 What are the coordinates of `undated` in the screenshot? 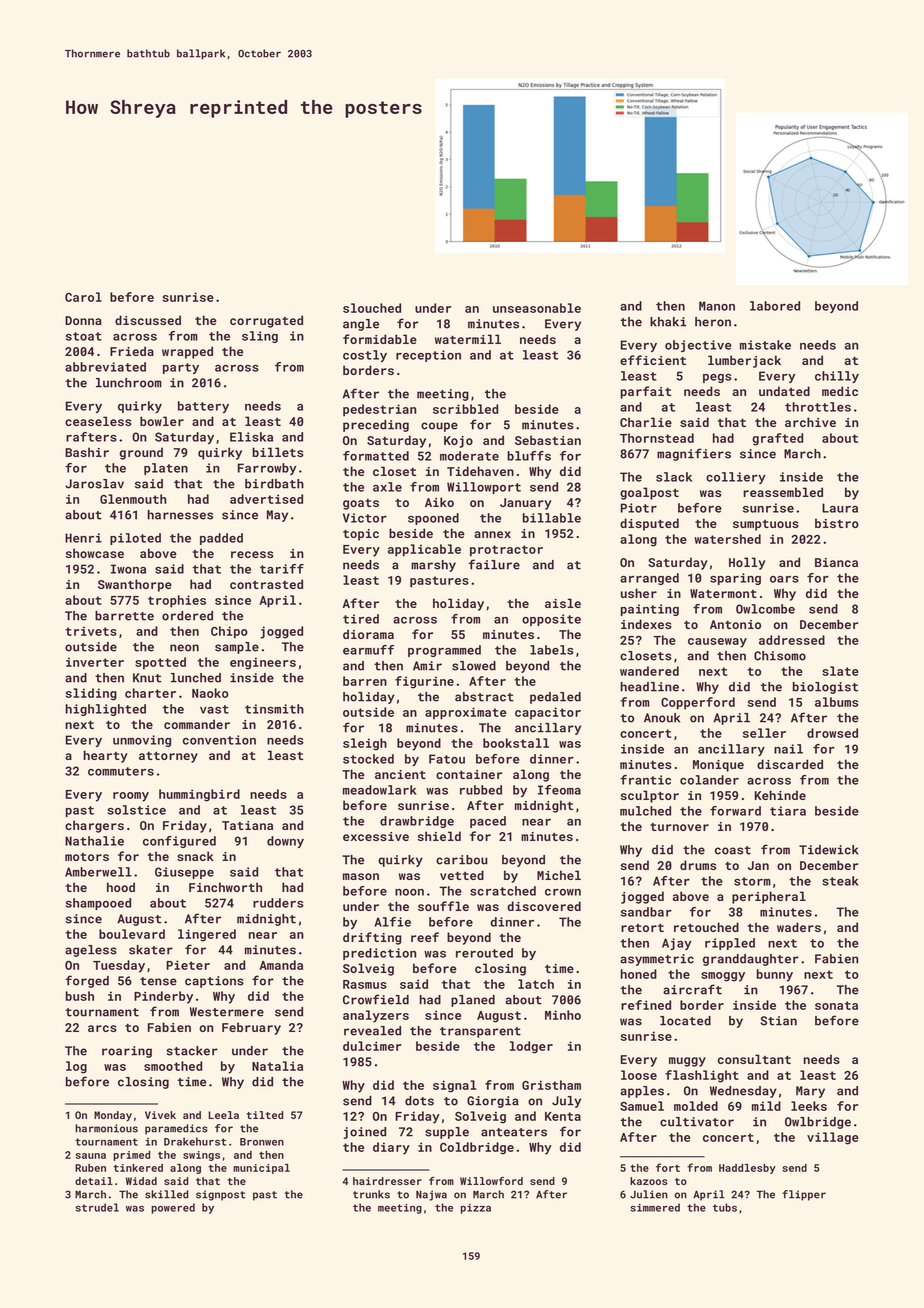 It's located at (784, 391).
